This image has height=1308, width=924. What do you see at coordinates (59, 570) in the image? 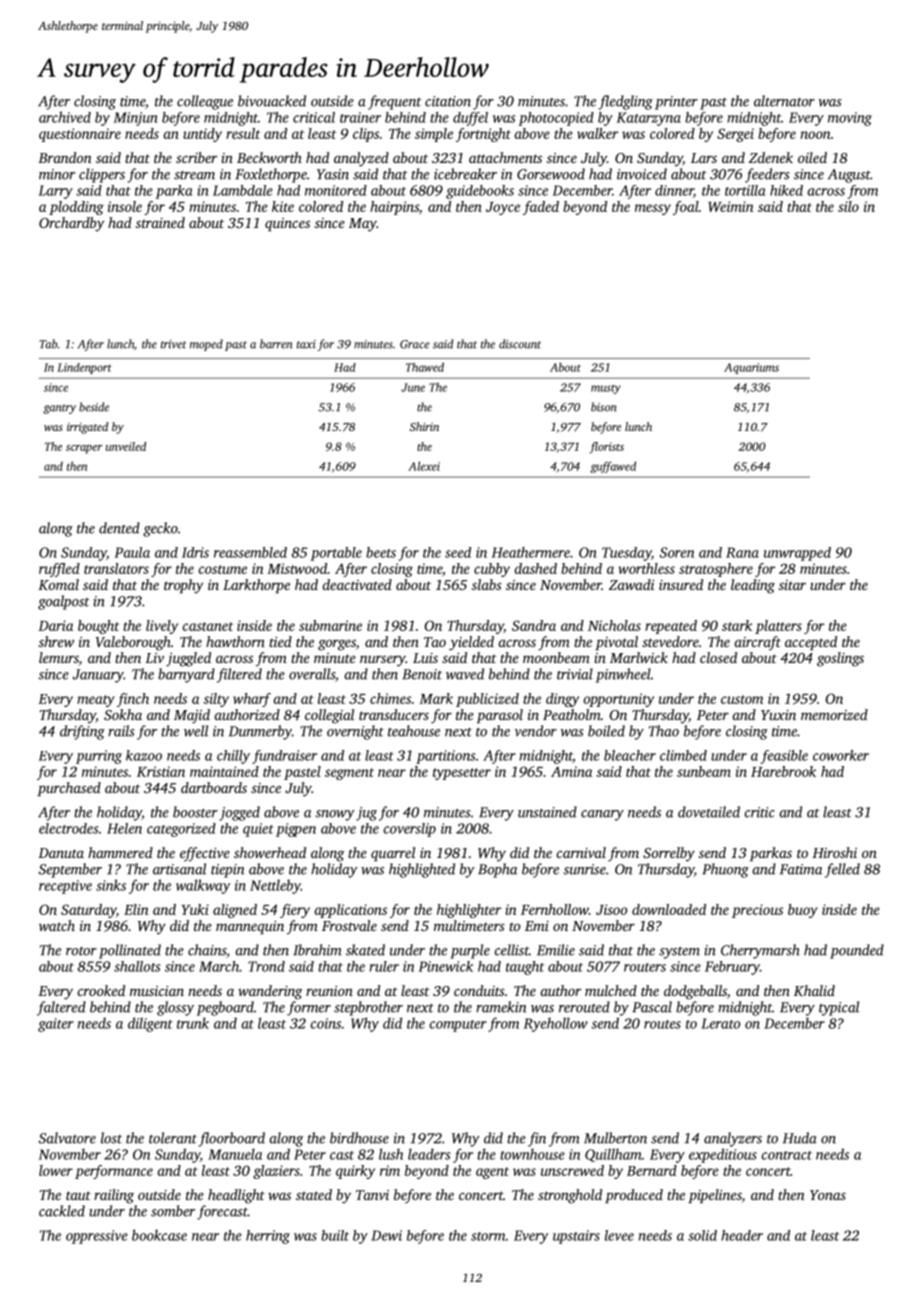
I see `ruffled` at bounding box center [59, 570].
